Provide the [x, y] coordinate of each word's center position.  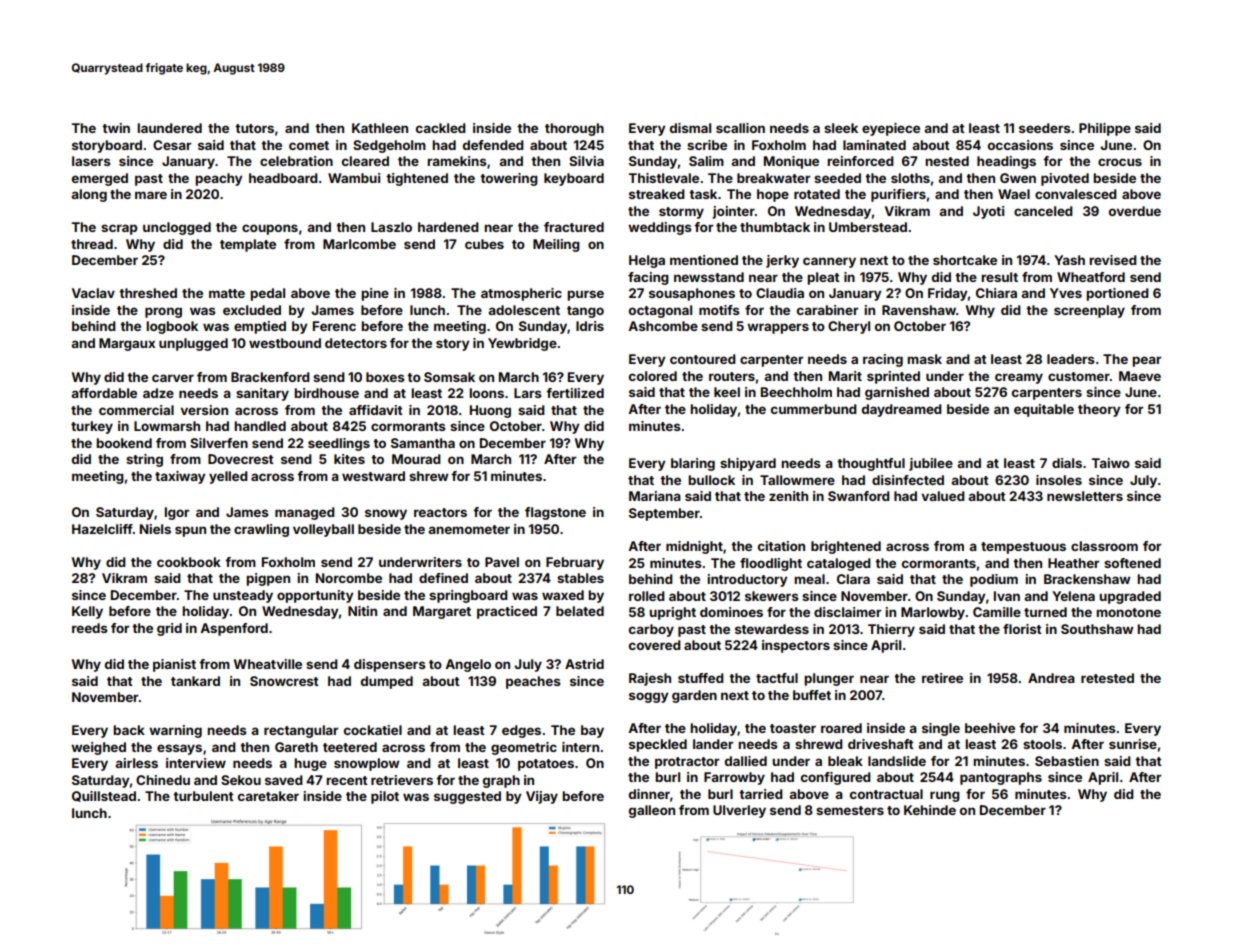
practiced [507, 612]
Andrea [1051, 678]
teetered [350, 747]
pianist [174, 665]
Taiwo [1110, 463]
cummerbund [814, 409]
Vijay [542, 797]
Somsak [449, 377]
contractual [886, 794]
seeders [1045, 128]
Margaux [127, 344]
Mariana [655, 496]
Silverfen [219, 443]
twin [116, 128]
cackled [441, 128]
